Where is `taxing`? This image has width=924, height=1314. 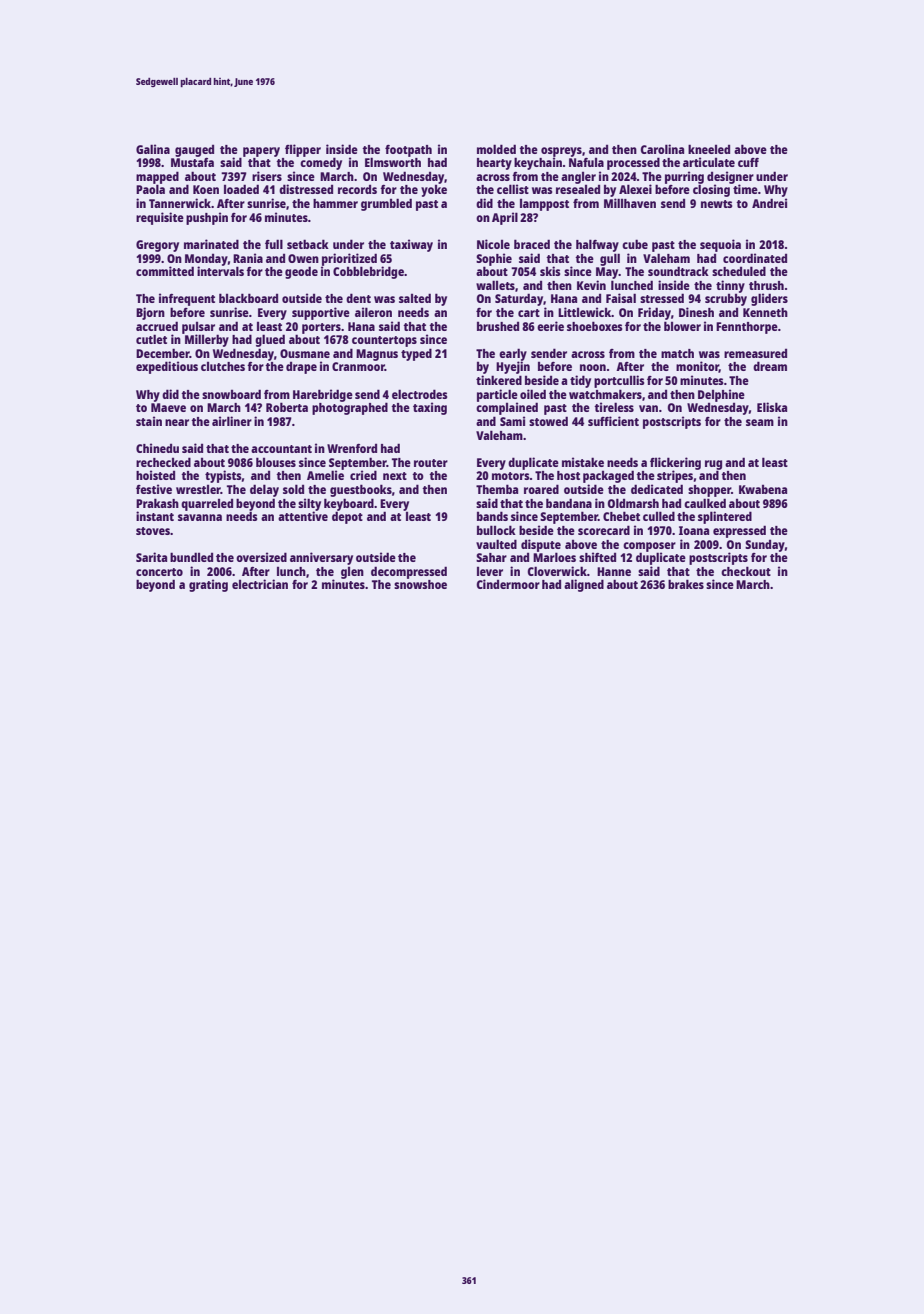 taxing is located at coordinates (430, 408).
